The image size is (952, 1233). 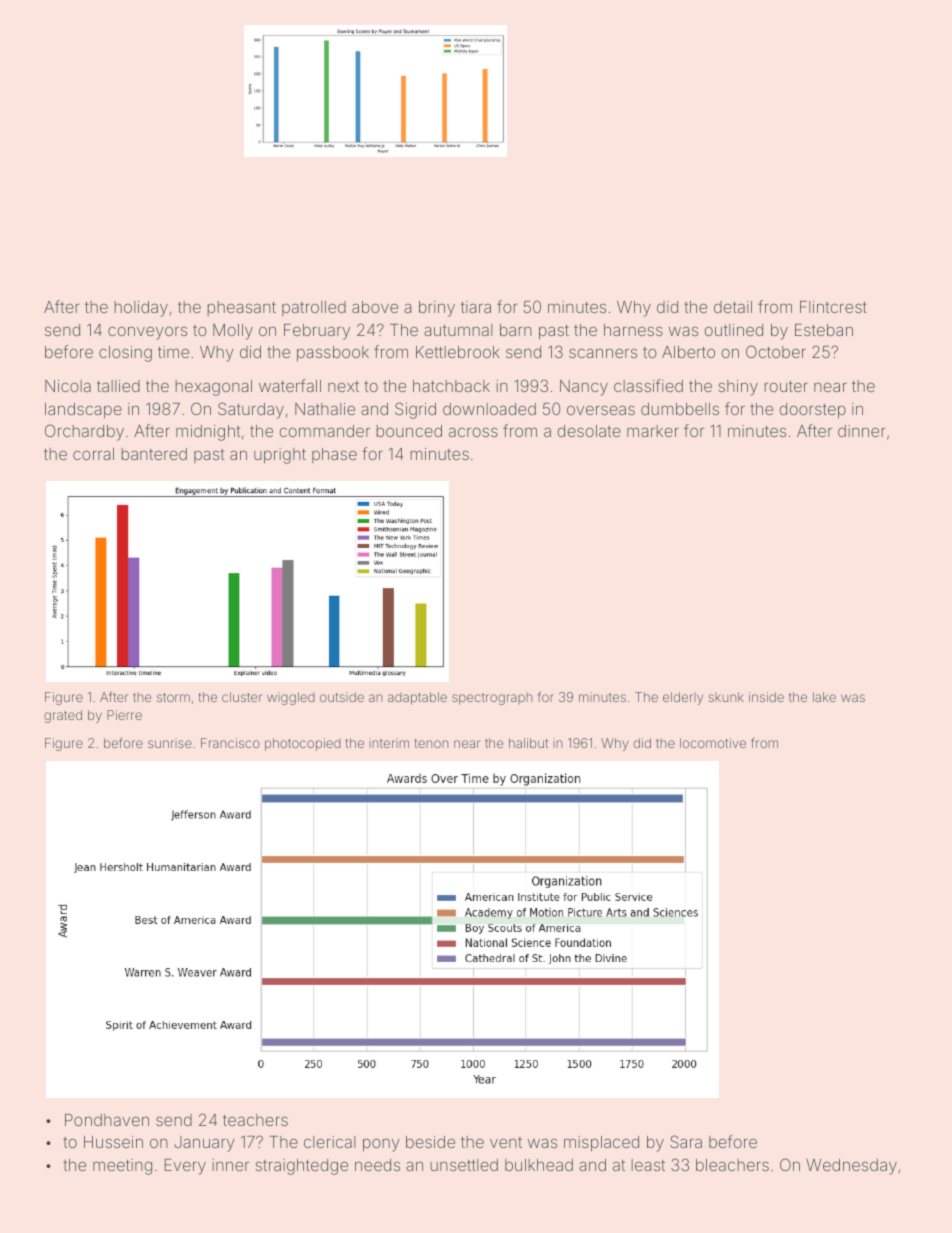 I want to click on locomotive, so click(x=713, y=743).
